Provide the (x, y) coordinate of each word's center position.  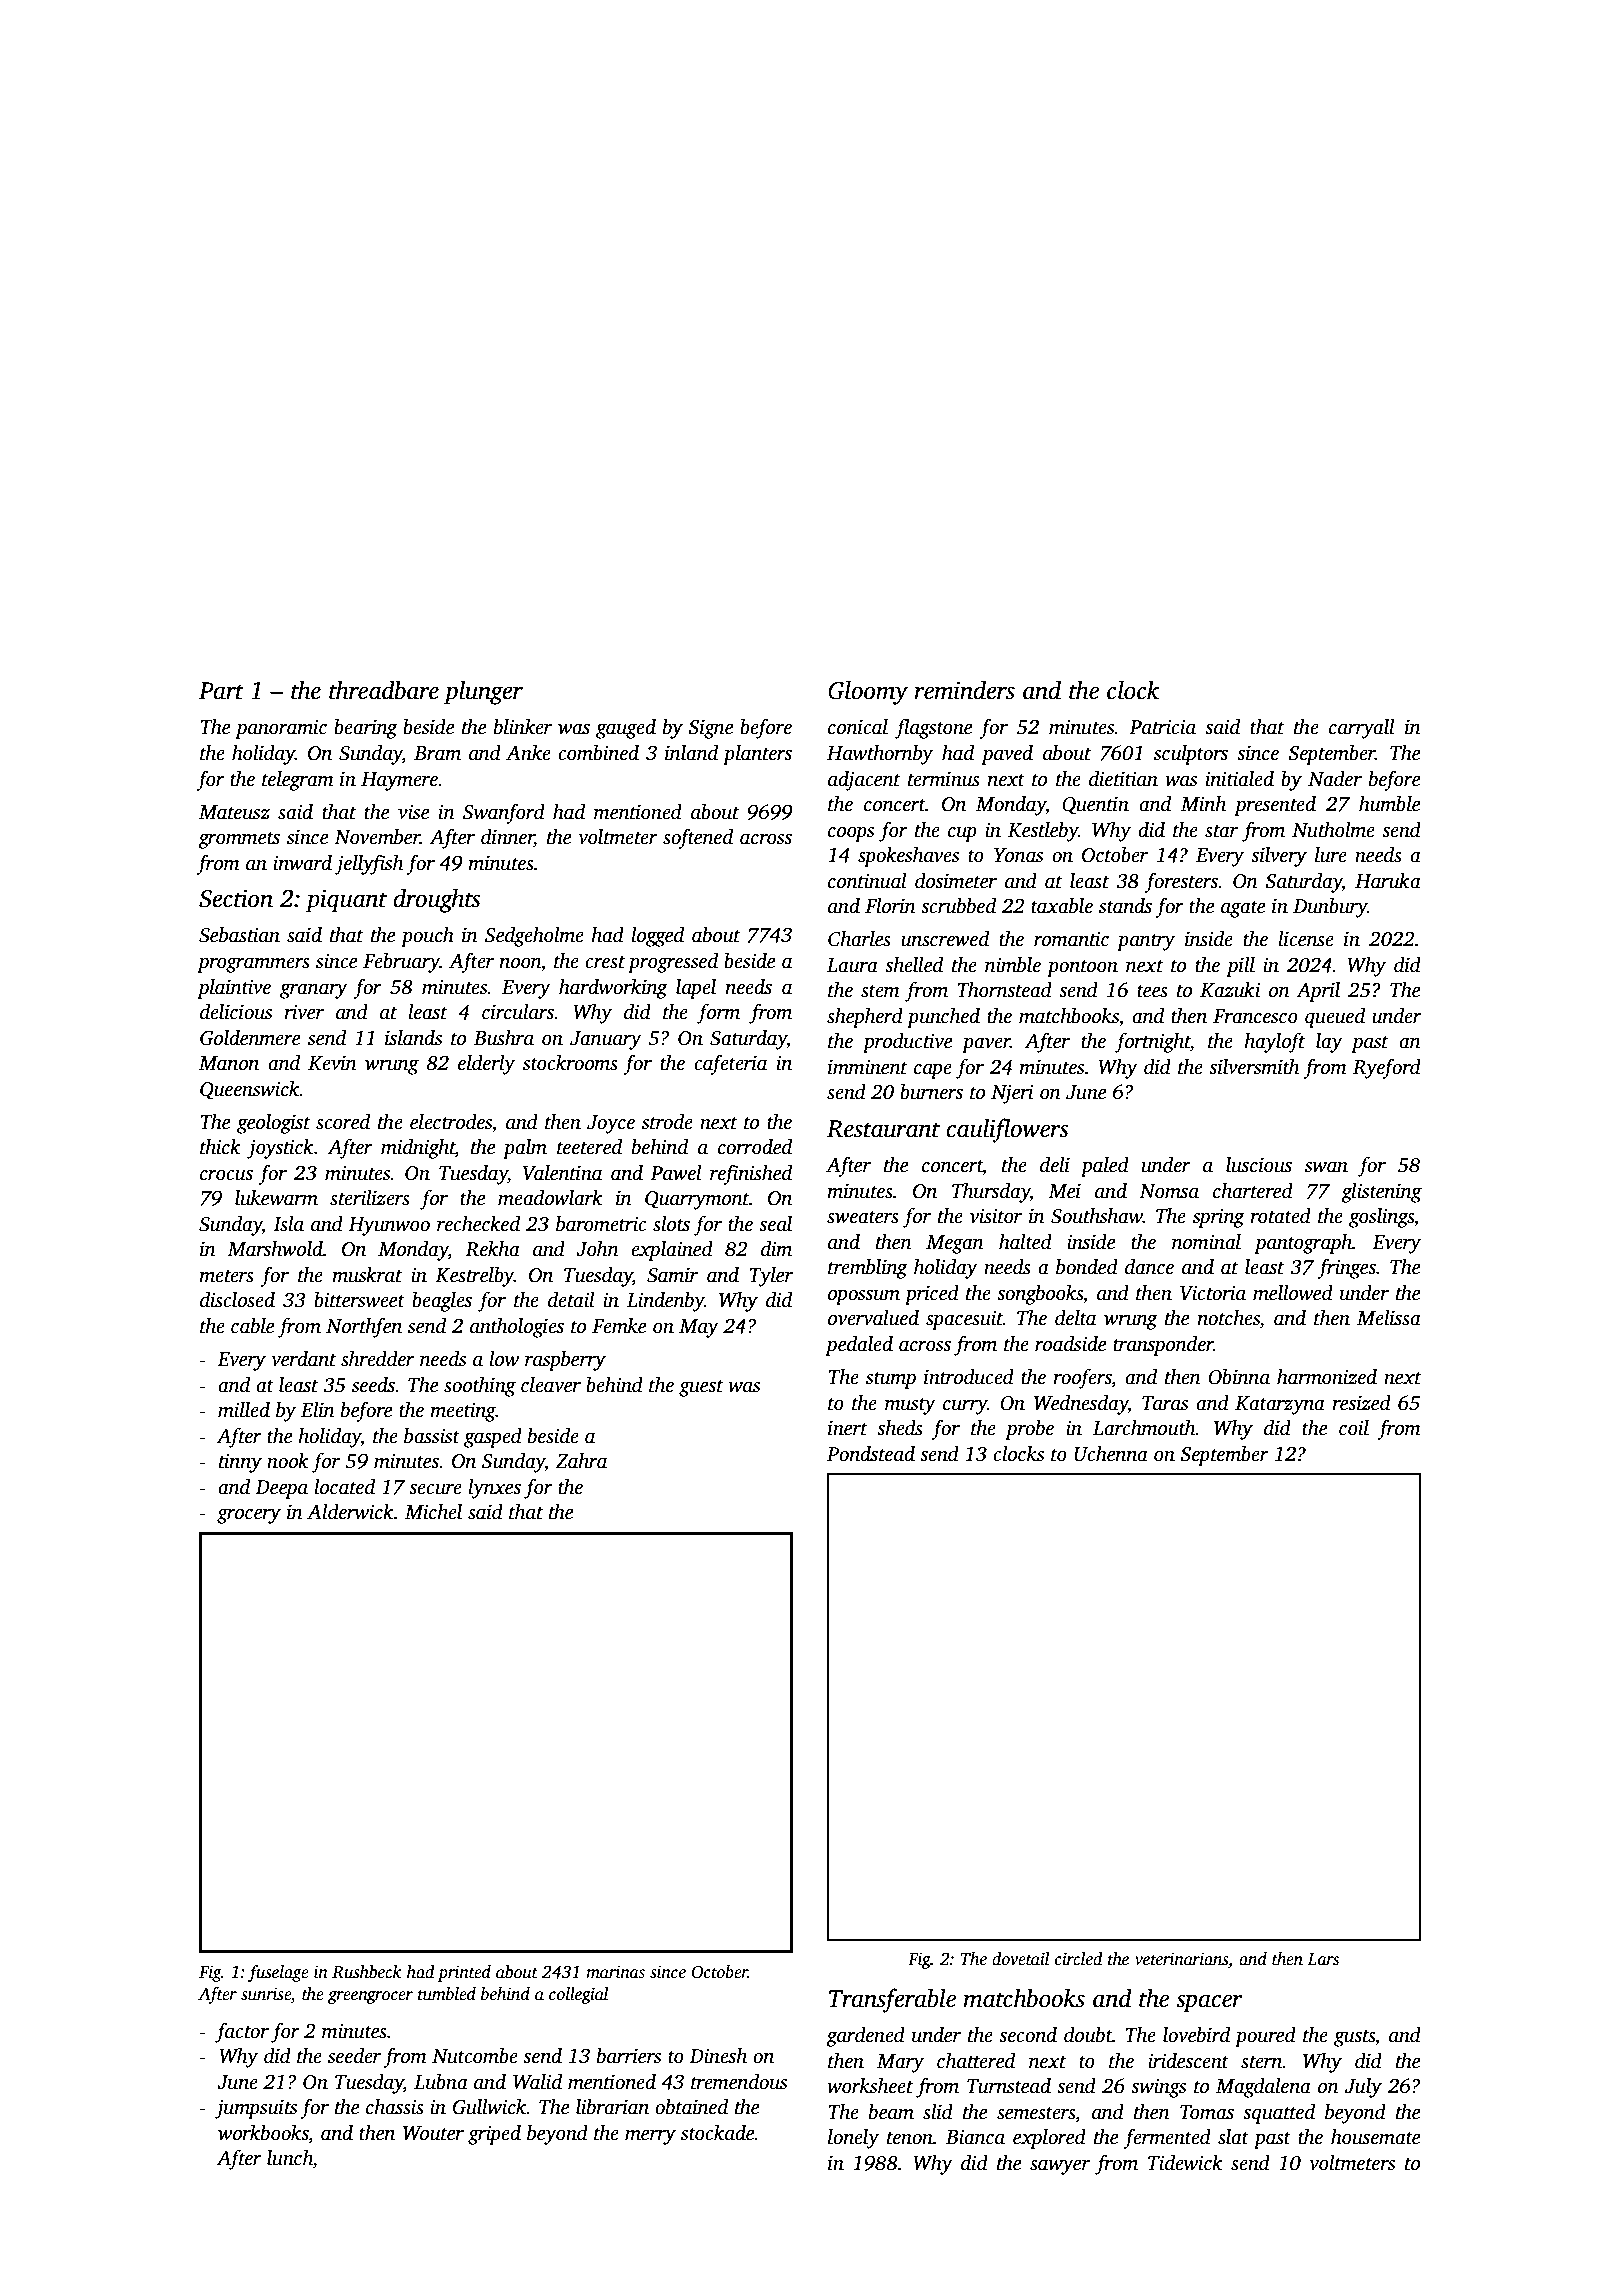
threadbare (384, 690)
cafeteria (730, 1064)
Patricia (1162, 727)
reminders (965, 690)
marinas (615, 1972)
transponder (1163, 1346)
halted (1025, 1242)
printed (464, 1973)
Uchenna (1111, 1454)
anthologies (517, 1328)
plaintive (234, 989)
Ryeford (1387, 1068)
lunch (290, 2158)
